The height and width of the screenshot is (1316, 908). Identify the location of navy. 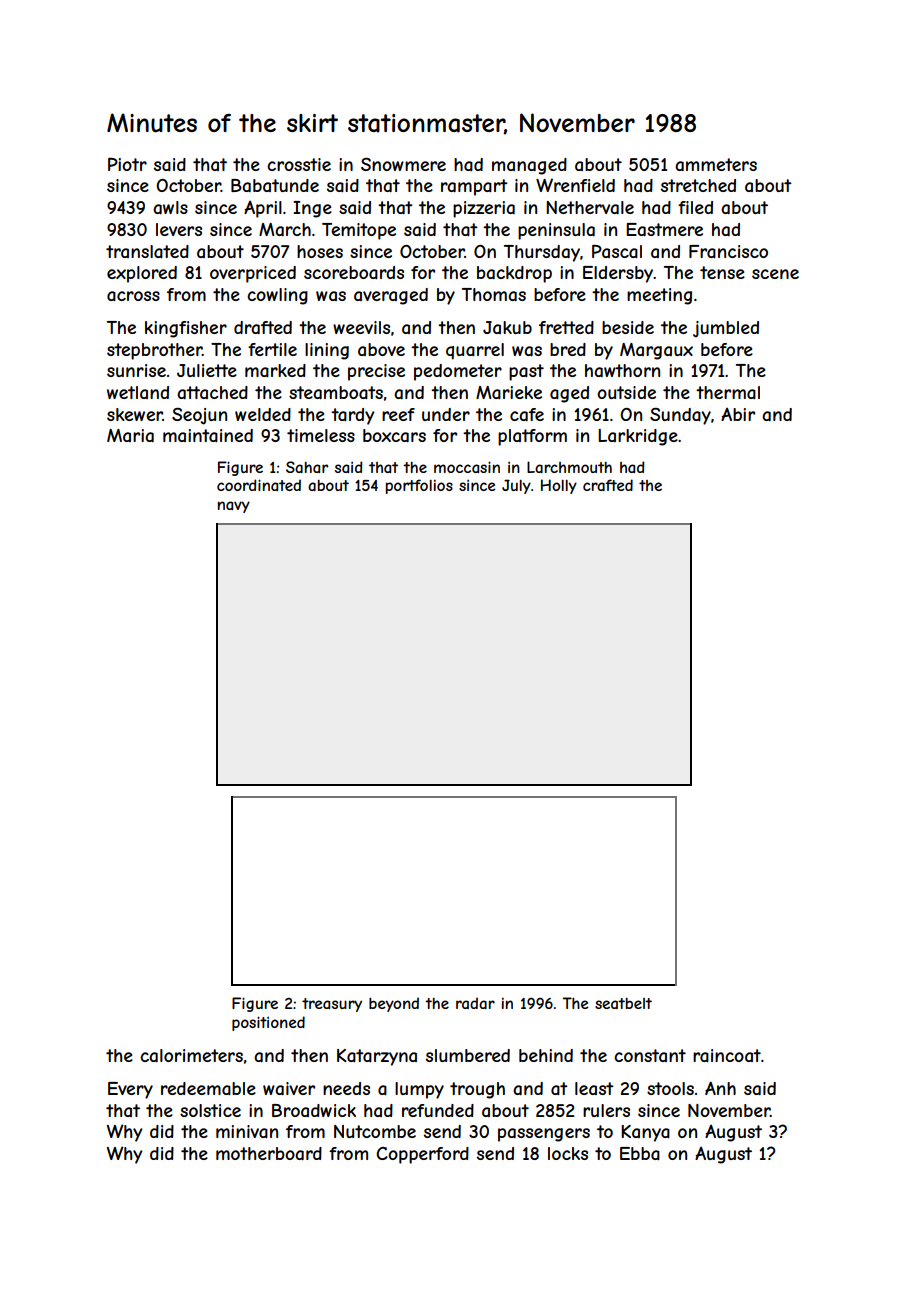
(234, 507).
